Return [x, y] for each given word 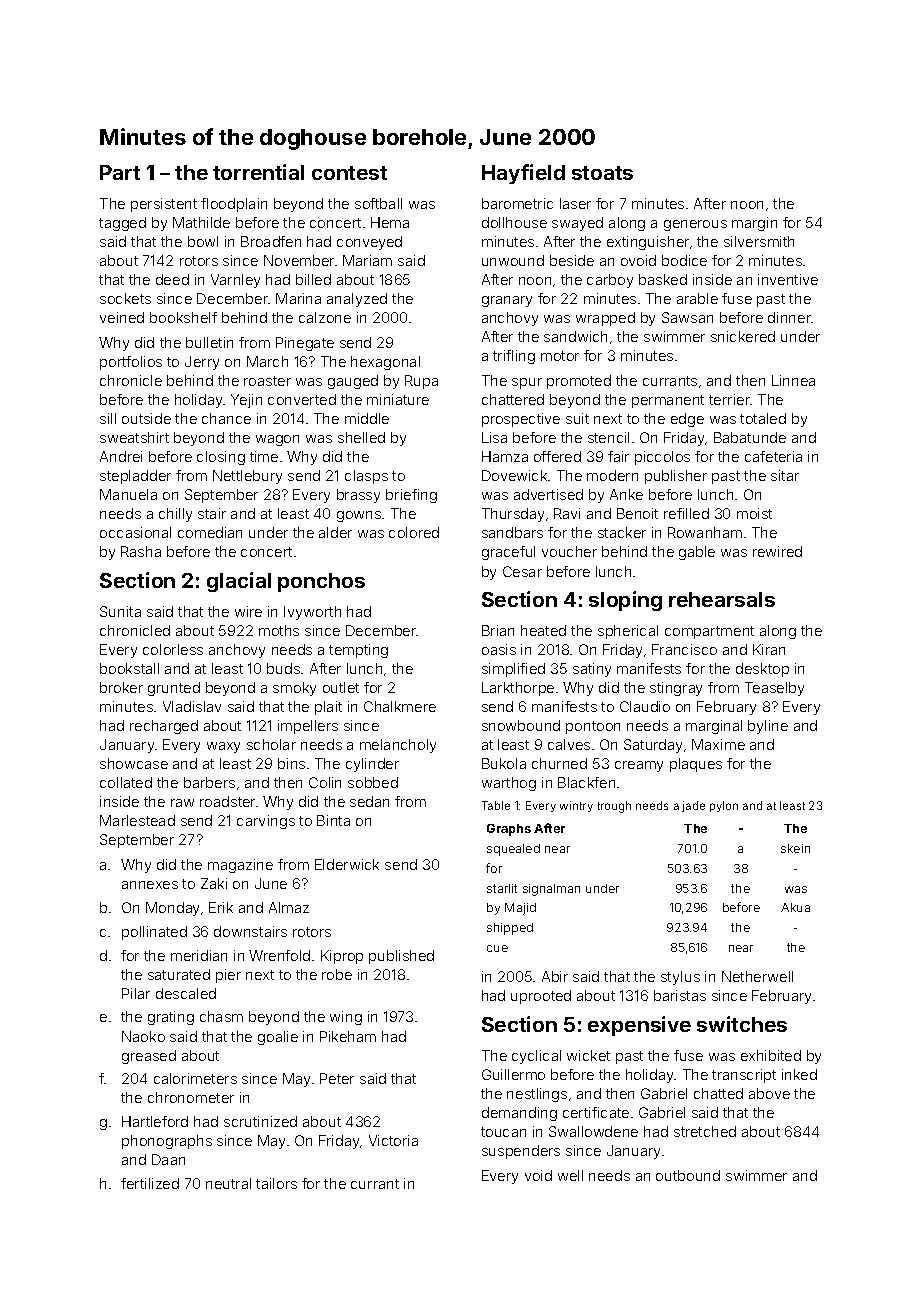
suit [577, 418]
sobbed [373, 782]
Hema [390, 222]
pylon [724, 806]
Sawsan [687, 317]
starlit [502, 888]
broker [121, 687]
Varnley [235, 281]
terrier [729, 399]
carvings [266, 822]
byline [768, 727]
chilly [175, 515]
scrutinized [260, 1121]
